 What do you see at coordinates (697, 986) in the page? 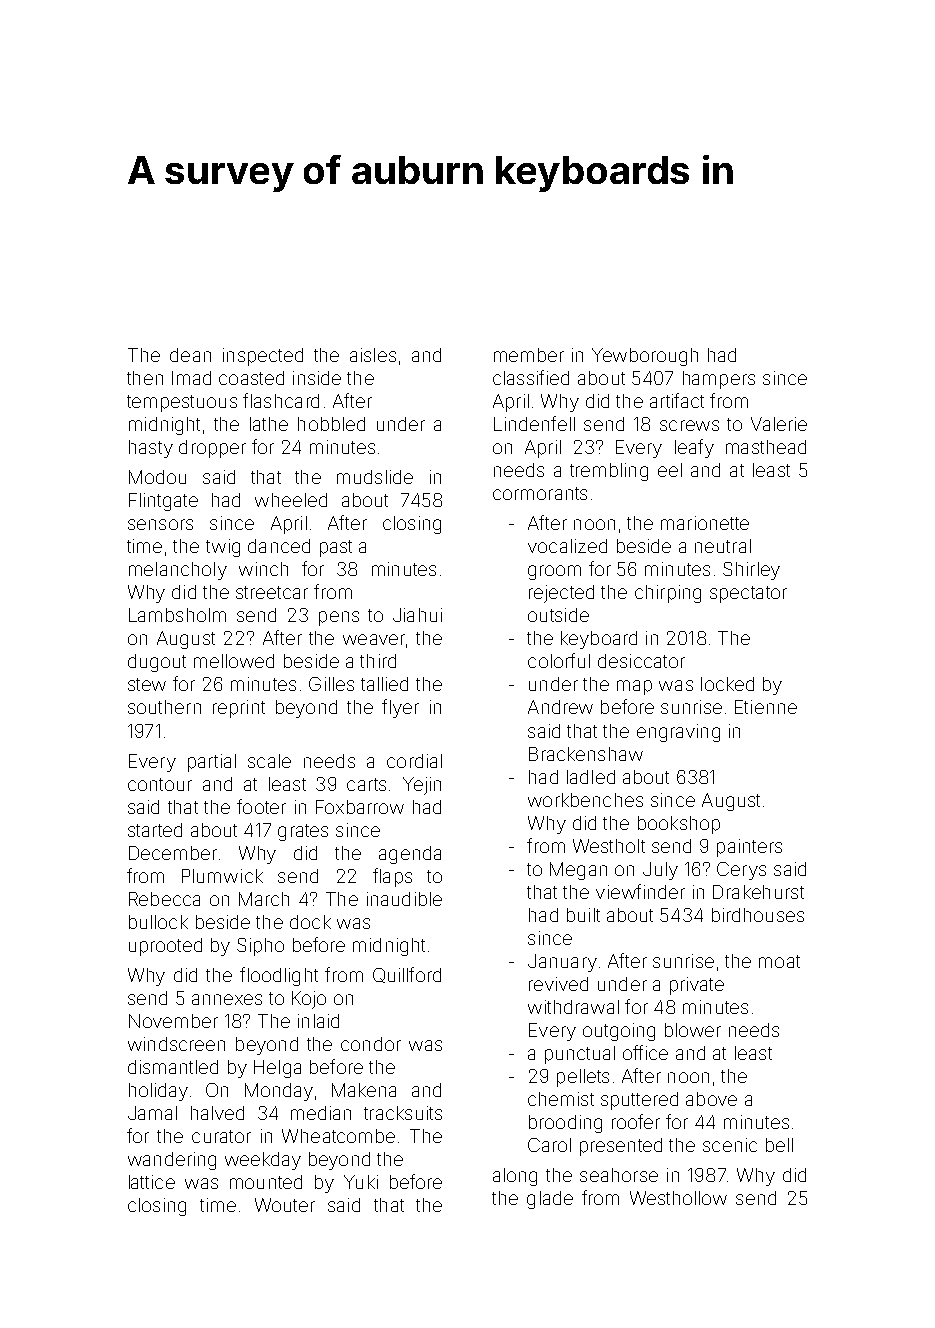
I see `private` at bounding box center [697, 986].
